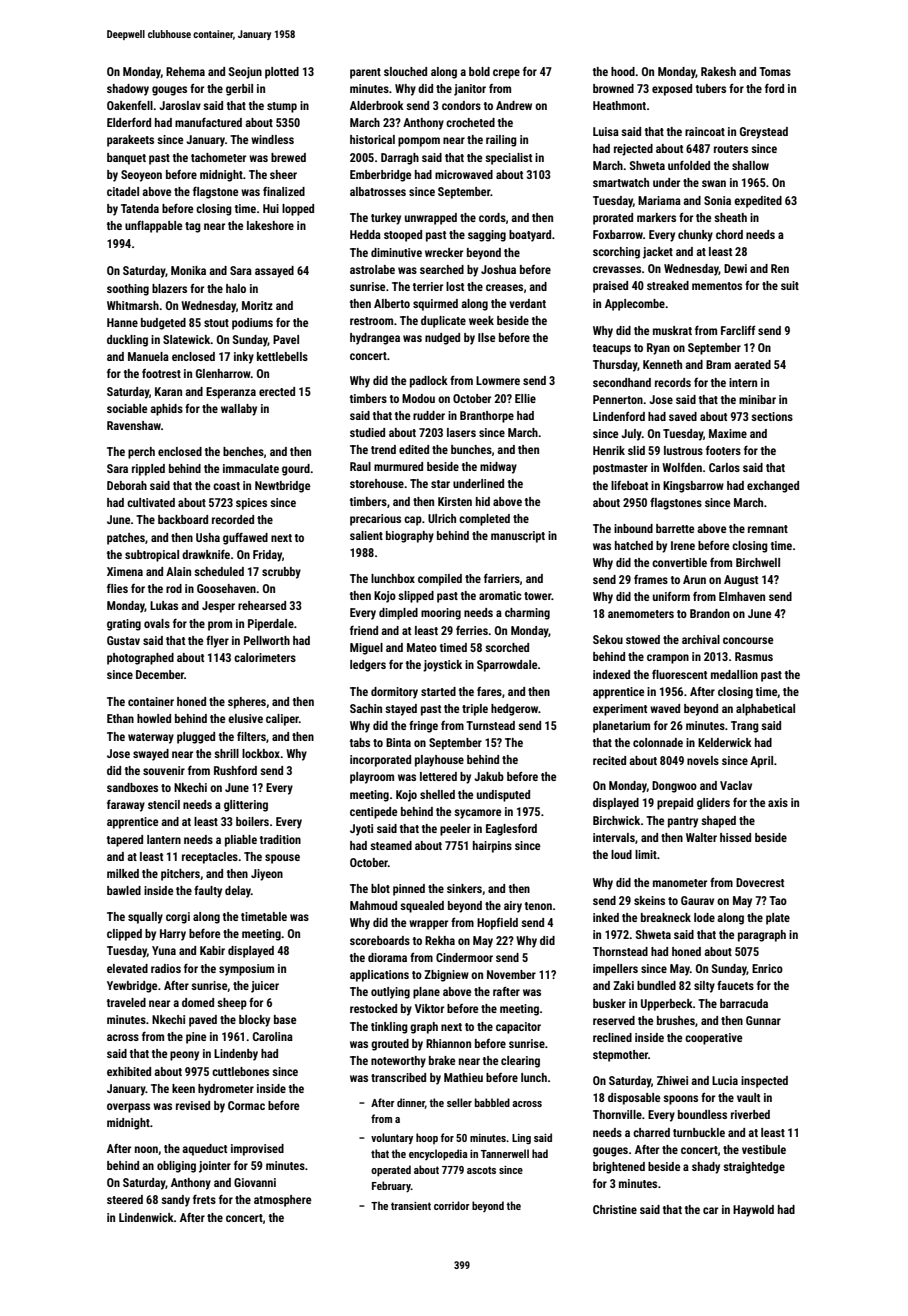 This screenshot has height=1316, width=908. Describe the element at coordinates (160, 674) in the screenshot. I see `December` at that location.
